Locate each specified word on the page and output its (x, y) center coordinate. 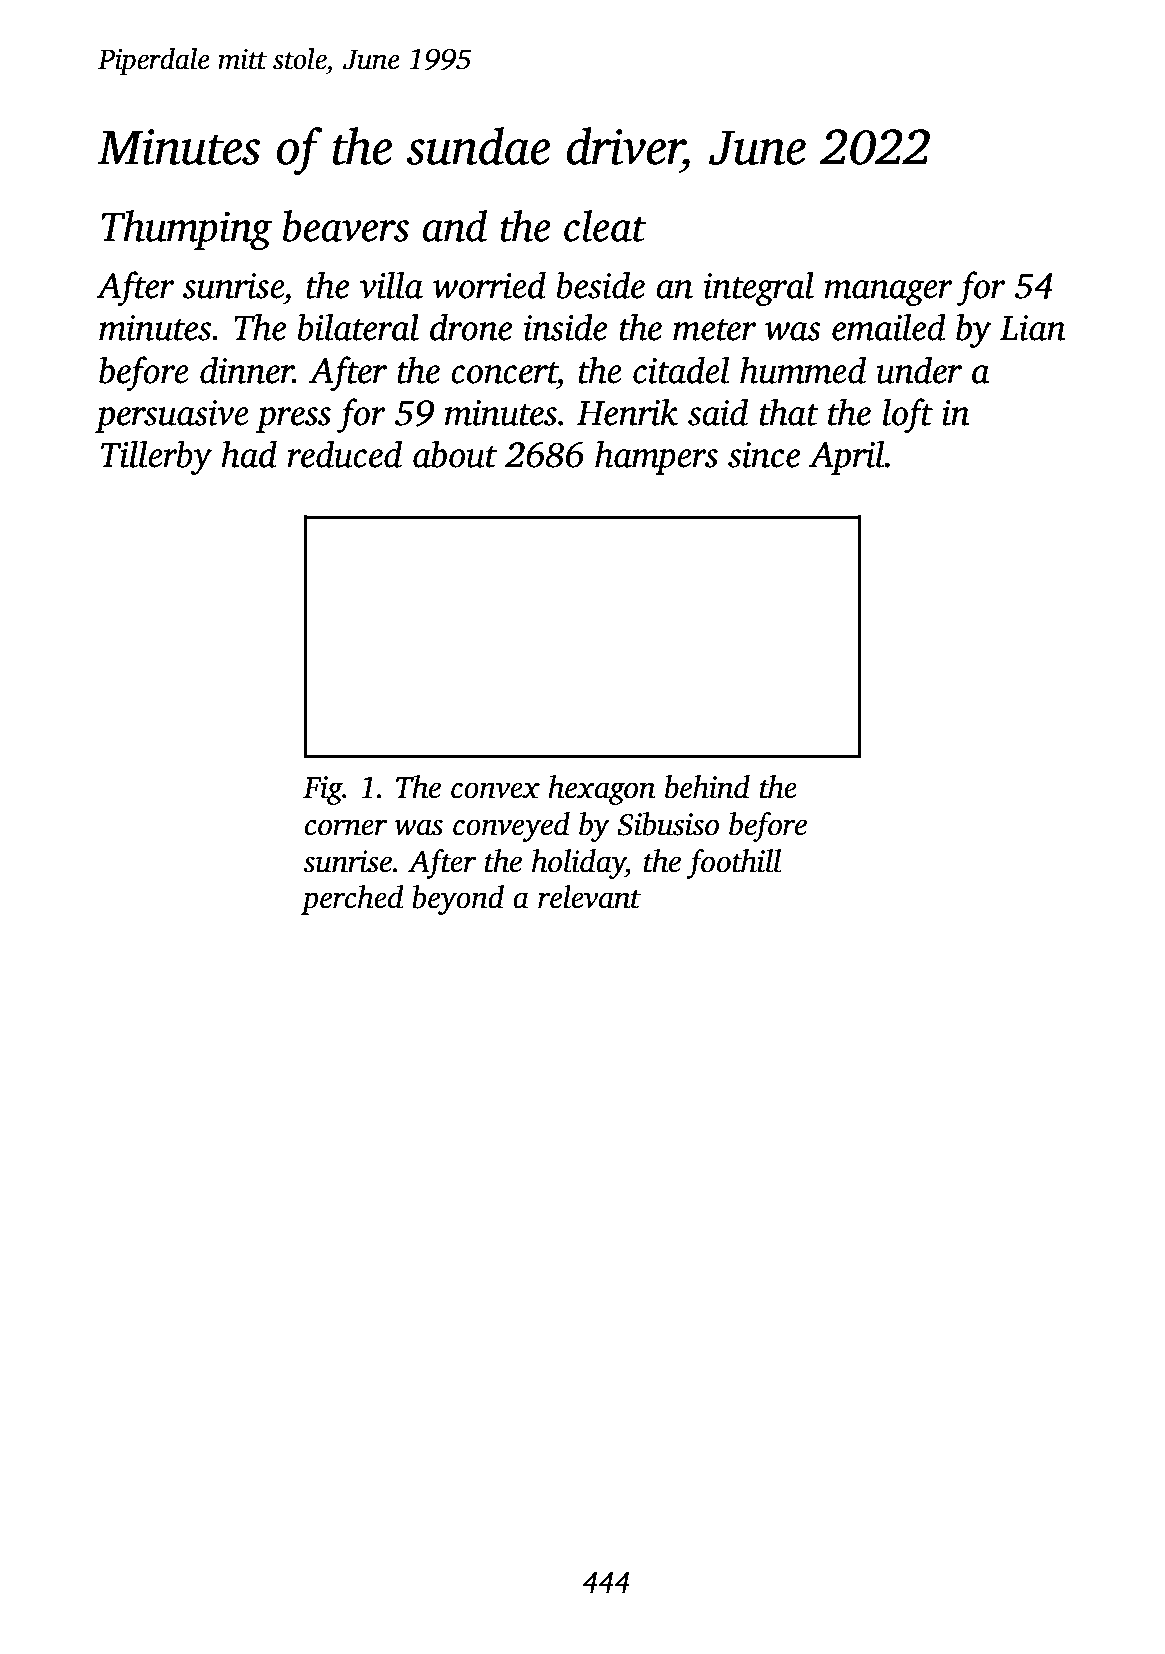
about (455, 454)
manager (888, 293)
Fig (323, 790)
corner (346, 827)
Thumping (186, 230)
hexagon (601, 790)
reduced (344, 454)
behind (707, 787)
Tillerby (156, 457)
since (764, 455)
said (718, 412)
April (847, 457)
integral (759, 288)
